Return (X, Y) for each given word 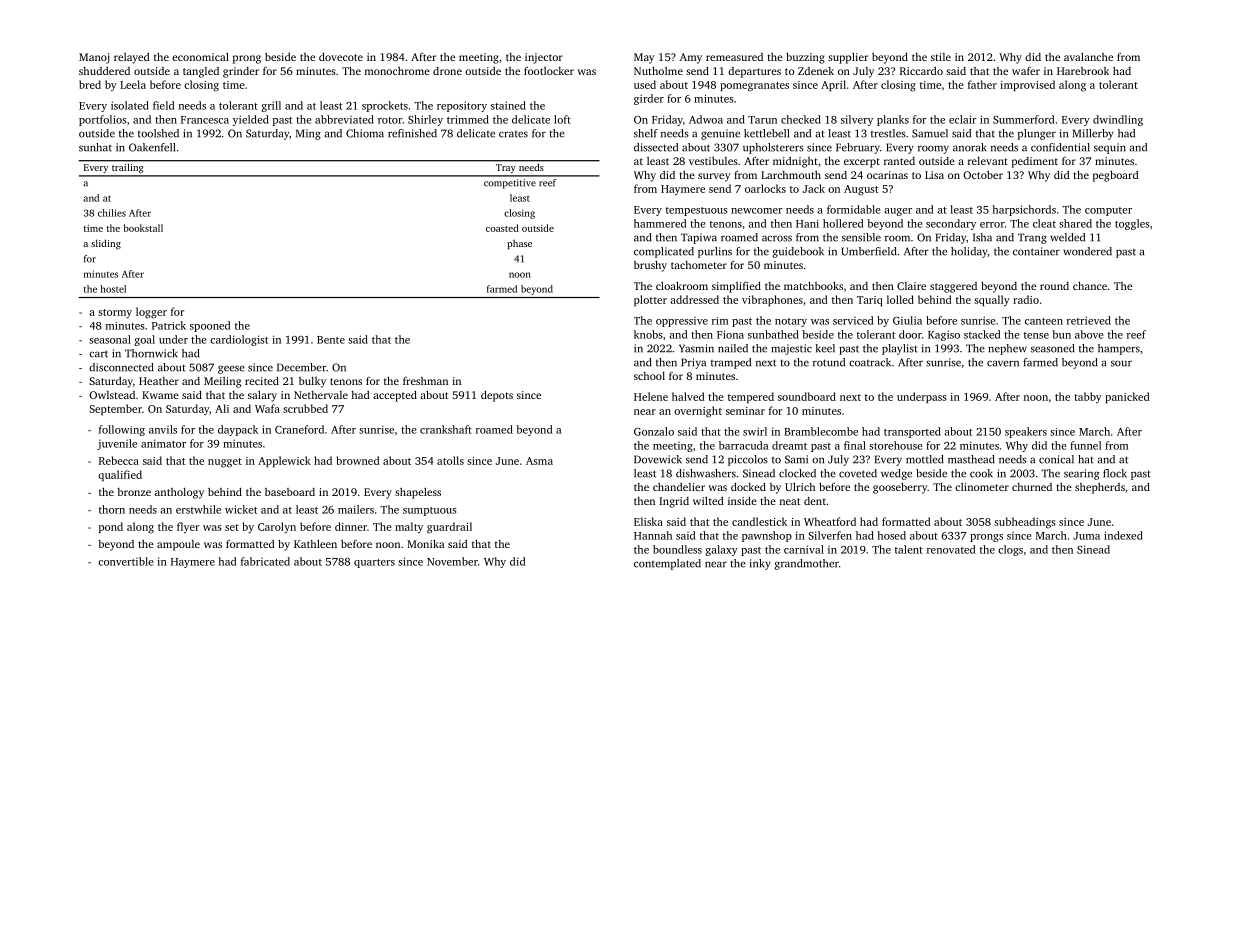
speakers (1026, 432)
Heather (159, 381)
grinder (241, 72)
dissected (656, 147)
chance (1090, 285)
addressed (694, 299)
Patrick (169, 325)
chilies (112, 213)
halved (688, 396)
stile (941, 57)
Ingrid (674, 502)
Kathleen (315, 543)
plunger (1037, 134)
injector (544, 58)
